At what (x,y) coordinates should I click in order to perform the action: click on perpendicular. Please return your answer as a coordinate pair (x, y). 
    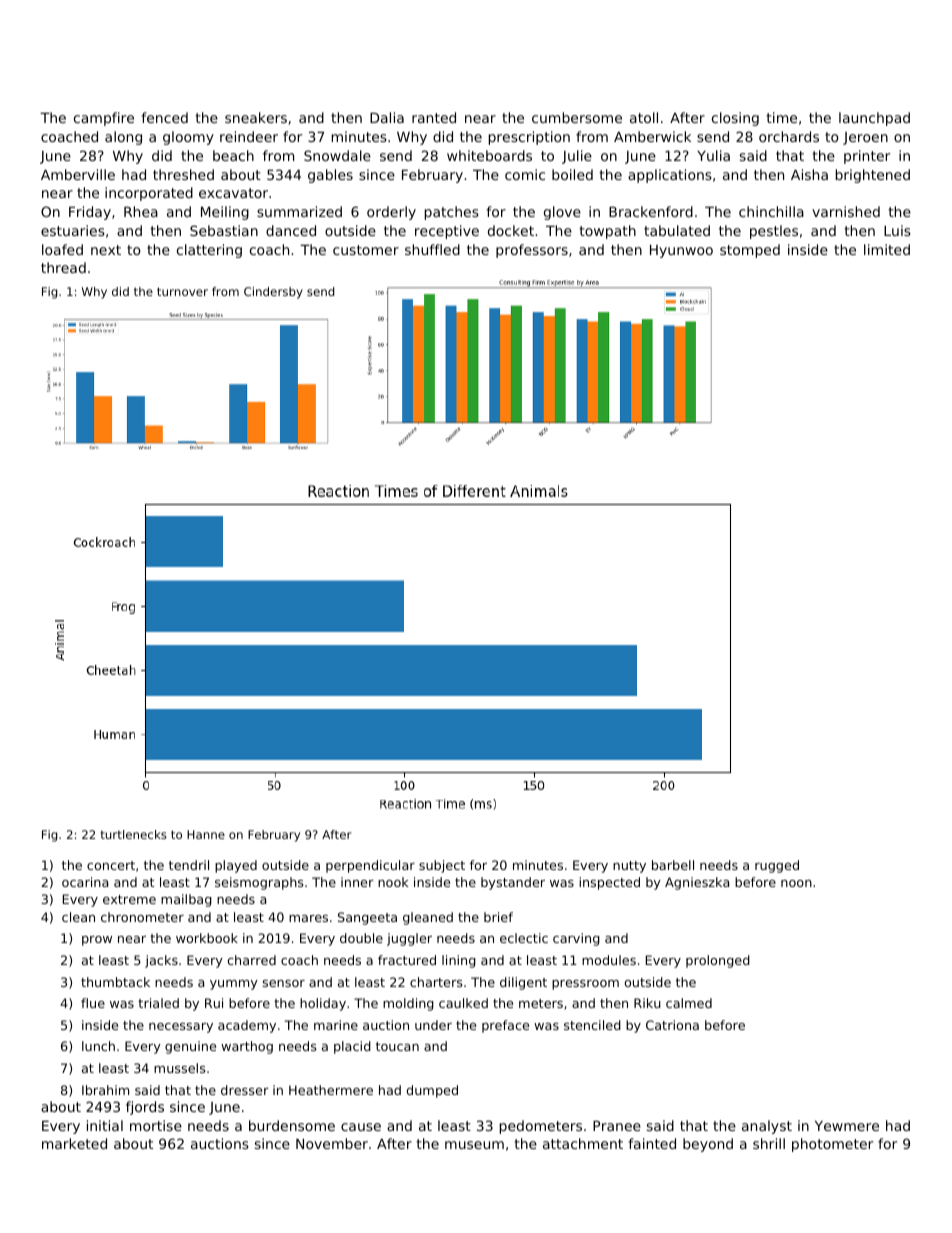
    Looking at the image, I should click on (370, 866).
